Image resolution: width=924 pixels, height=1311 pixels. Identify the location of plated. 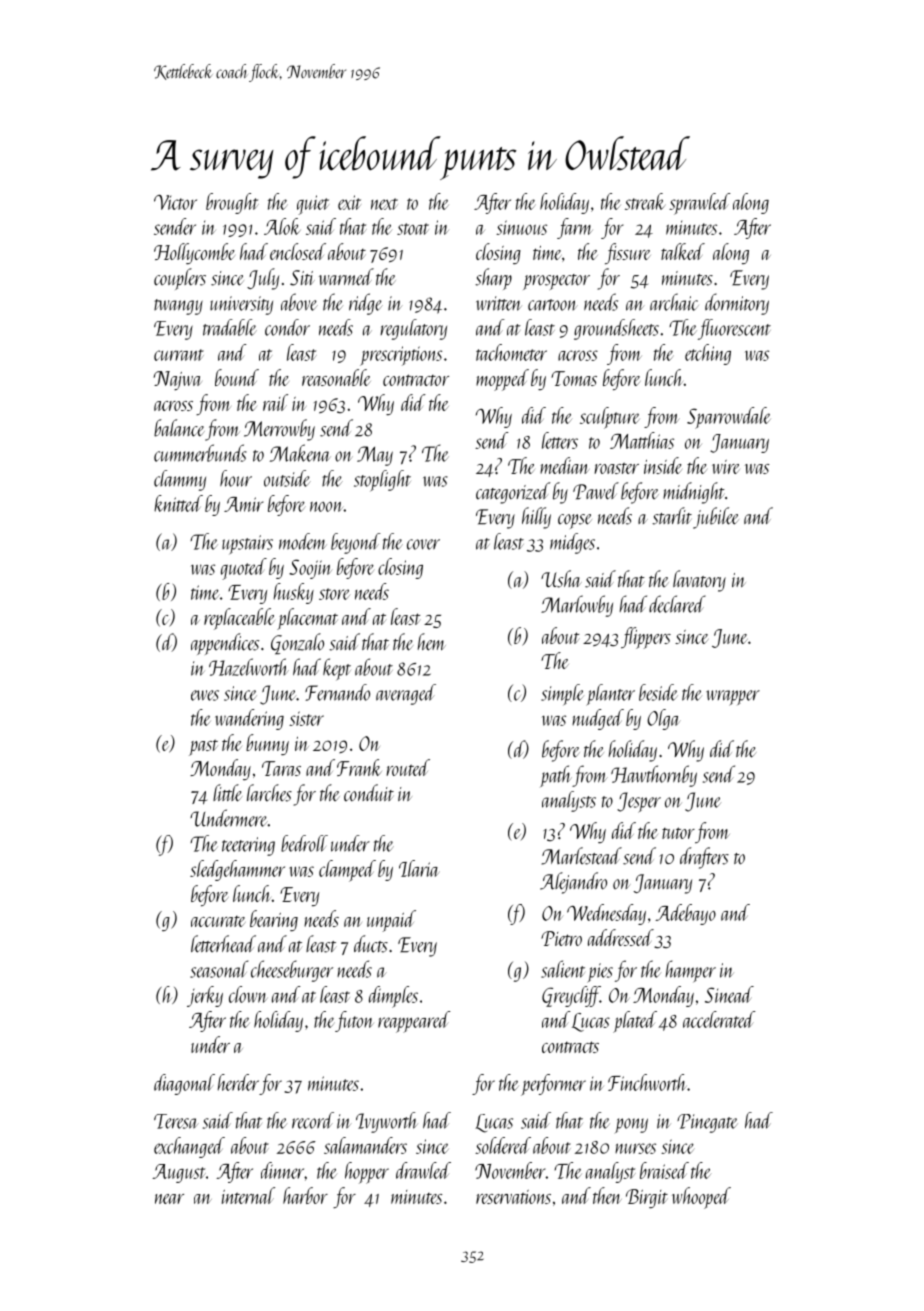
(635, 1022).
